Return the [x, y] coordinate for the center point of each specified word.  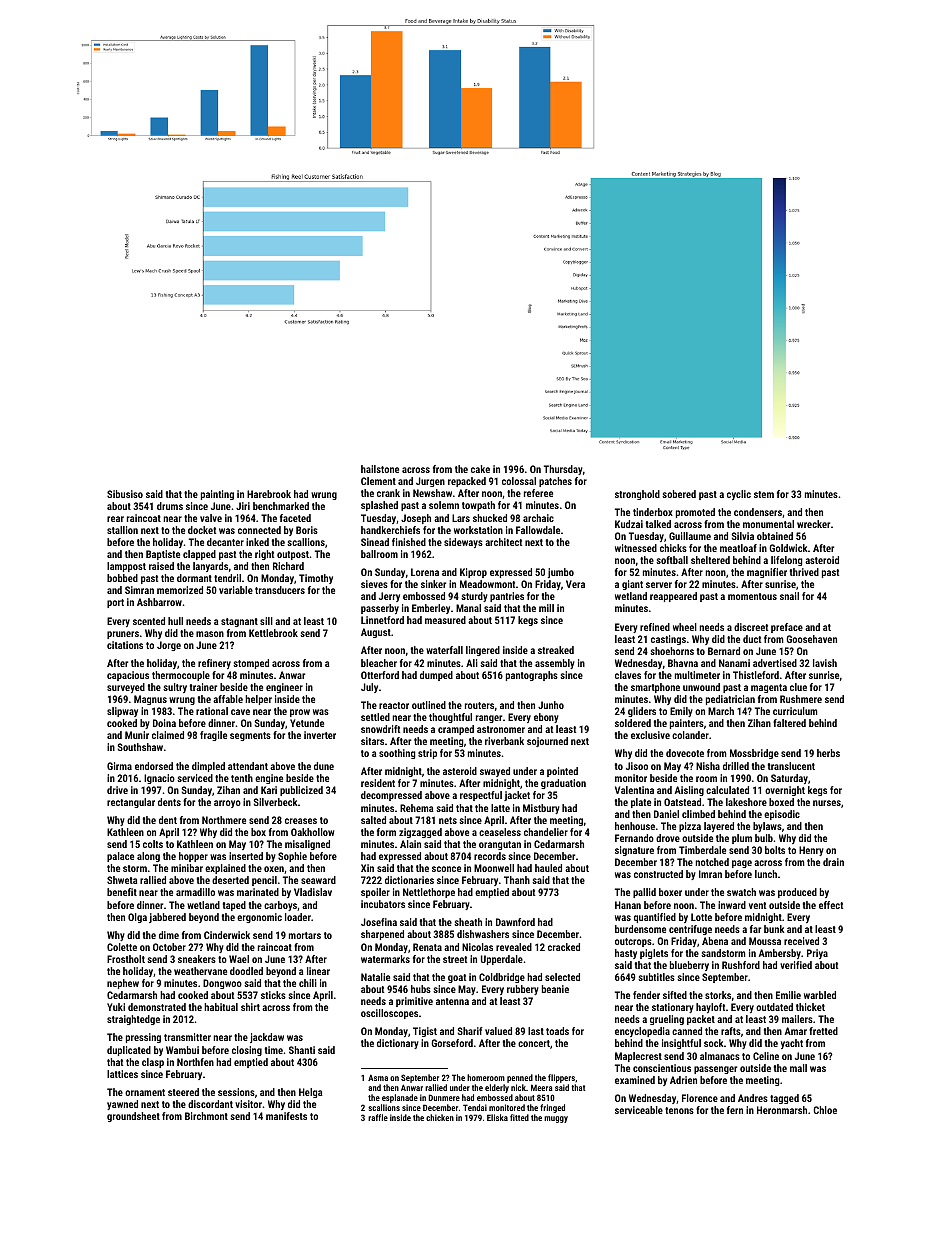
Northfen [195, 1062]
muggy [556, 1119]
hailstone [380, 469]
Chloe [825, 1110]
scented [149, 621]
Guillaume [690, 536]
